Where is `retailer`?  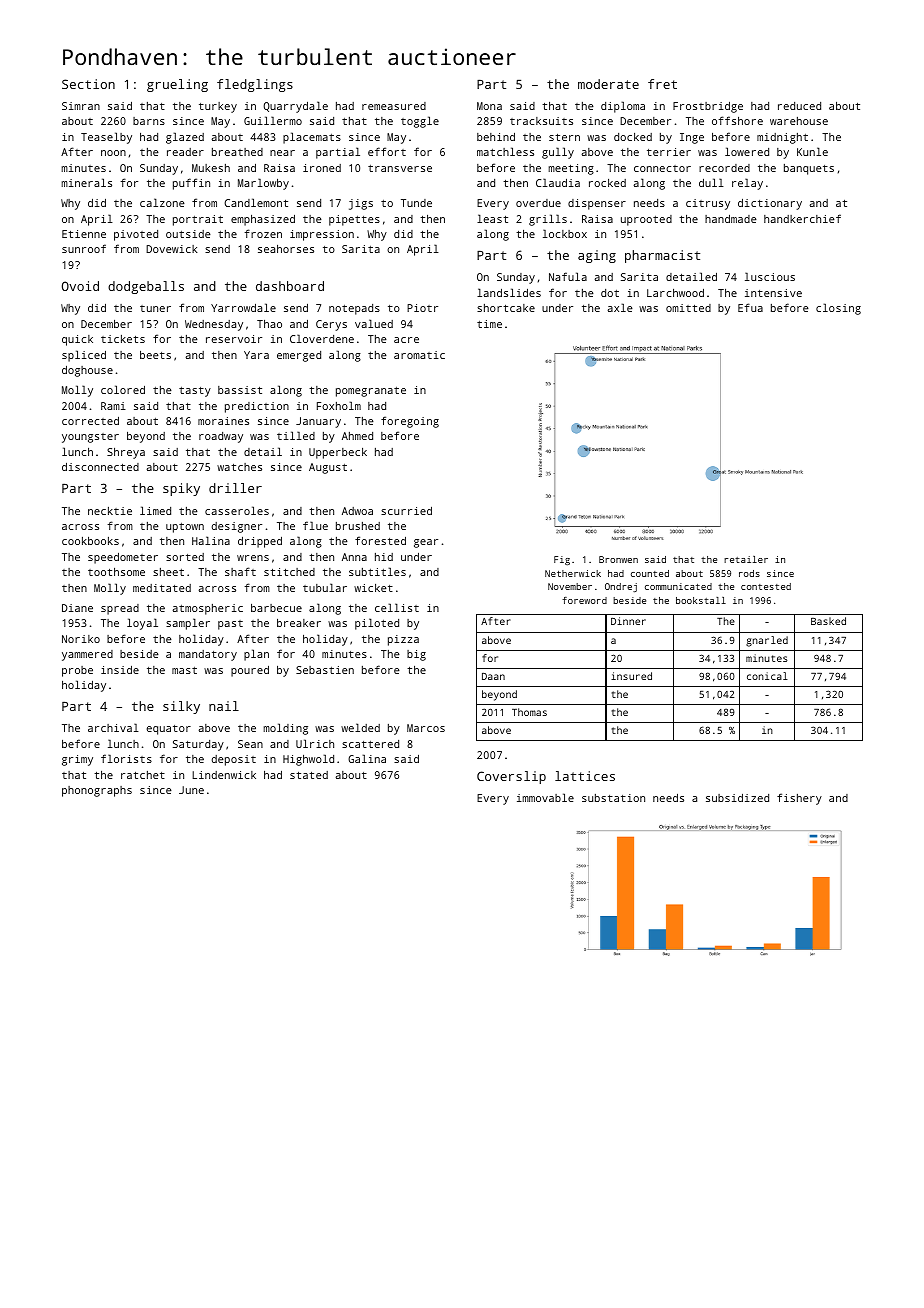
retailer is located at coordinates (746, 559).
